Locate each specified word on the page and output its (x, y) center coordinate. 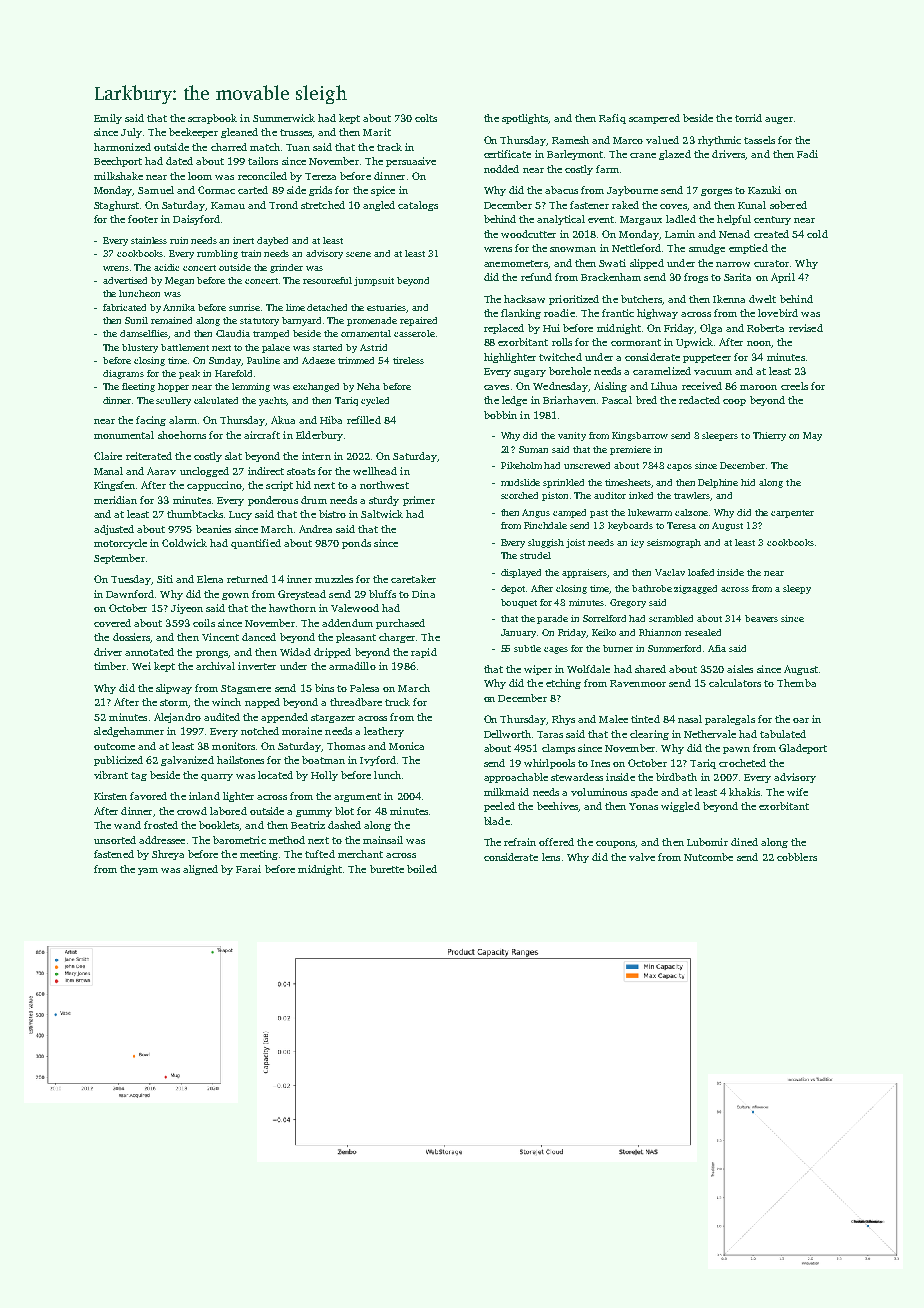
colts (426, 118)
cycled (375, 401)
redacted (699, 400)
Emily (108, 119)
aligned (200, 870)
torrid (748, 118)
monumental (124, 435)
